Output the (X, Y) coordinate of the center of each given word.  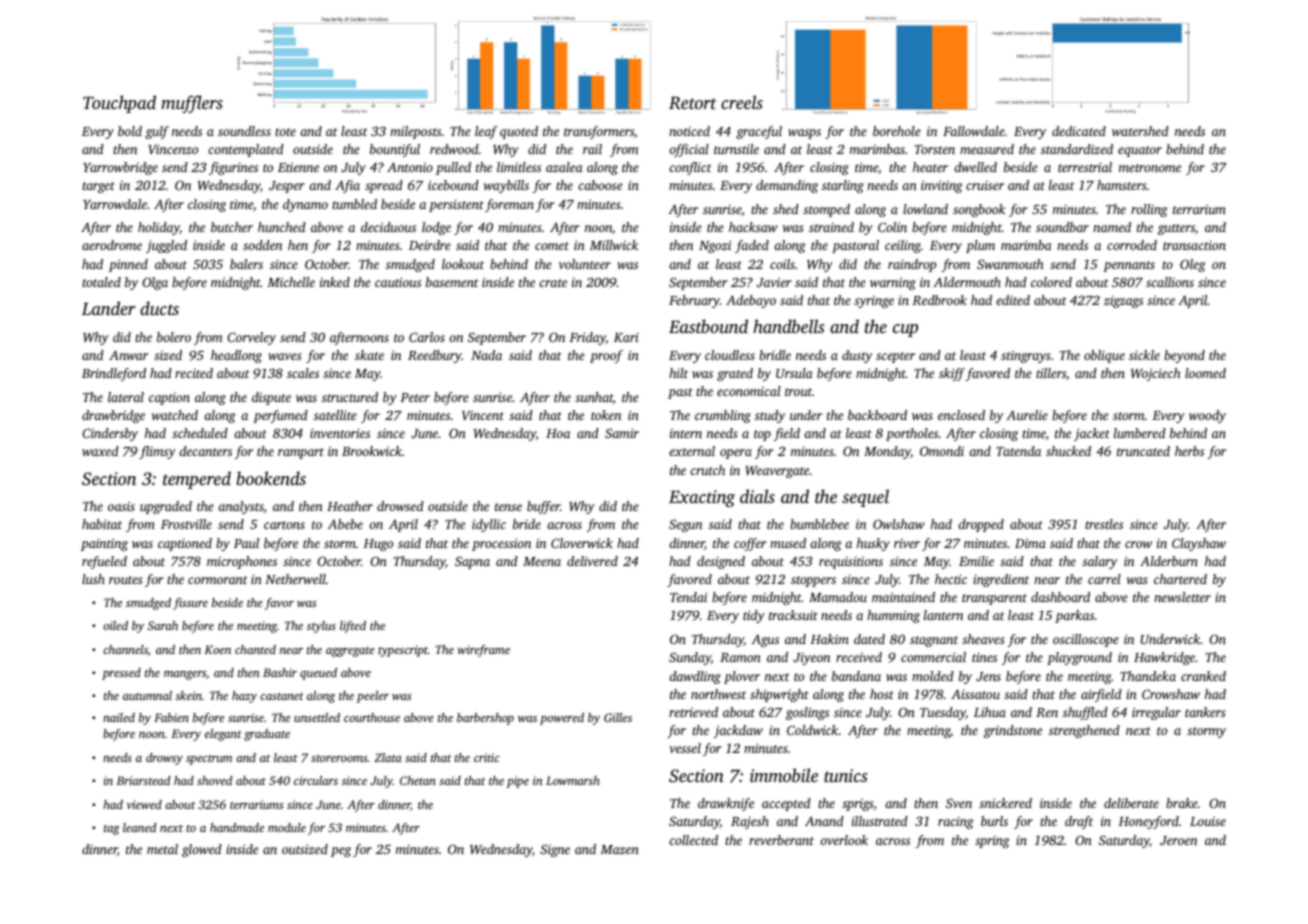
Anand (824, 821)
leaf (486, 132)
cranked (1203, 676)
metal (162, 849)
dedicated (1079, 131)
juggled (166, 246)
